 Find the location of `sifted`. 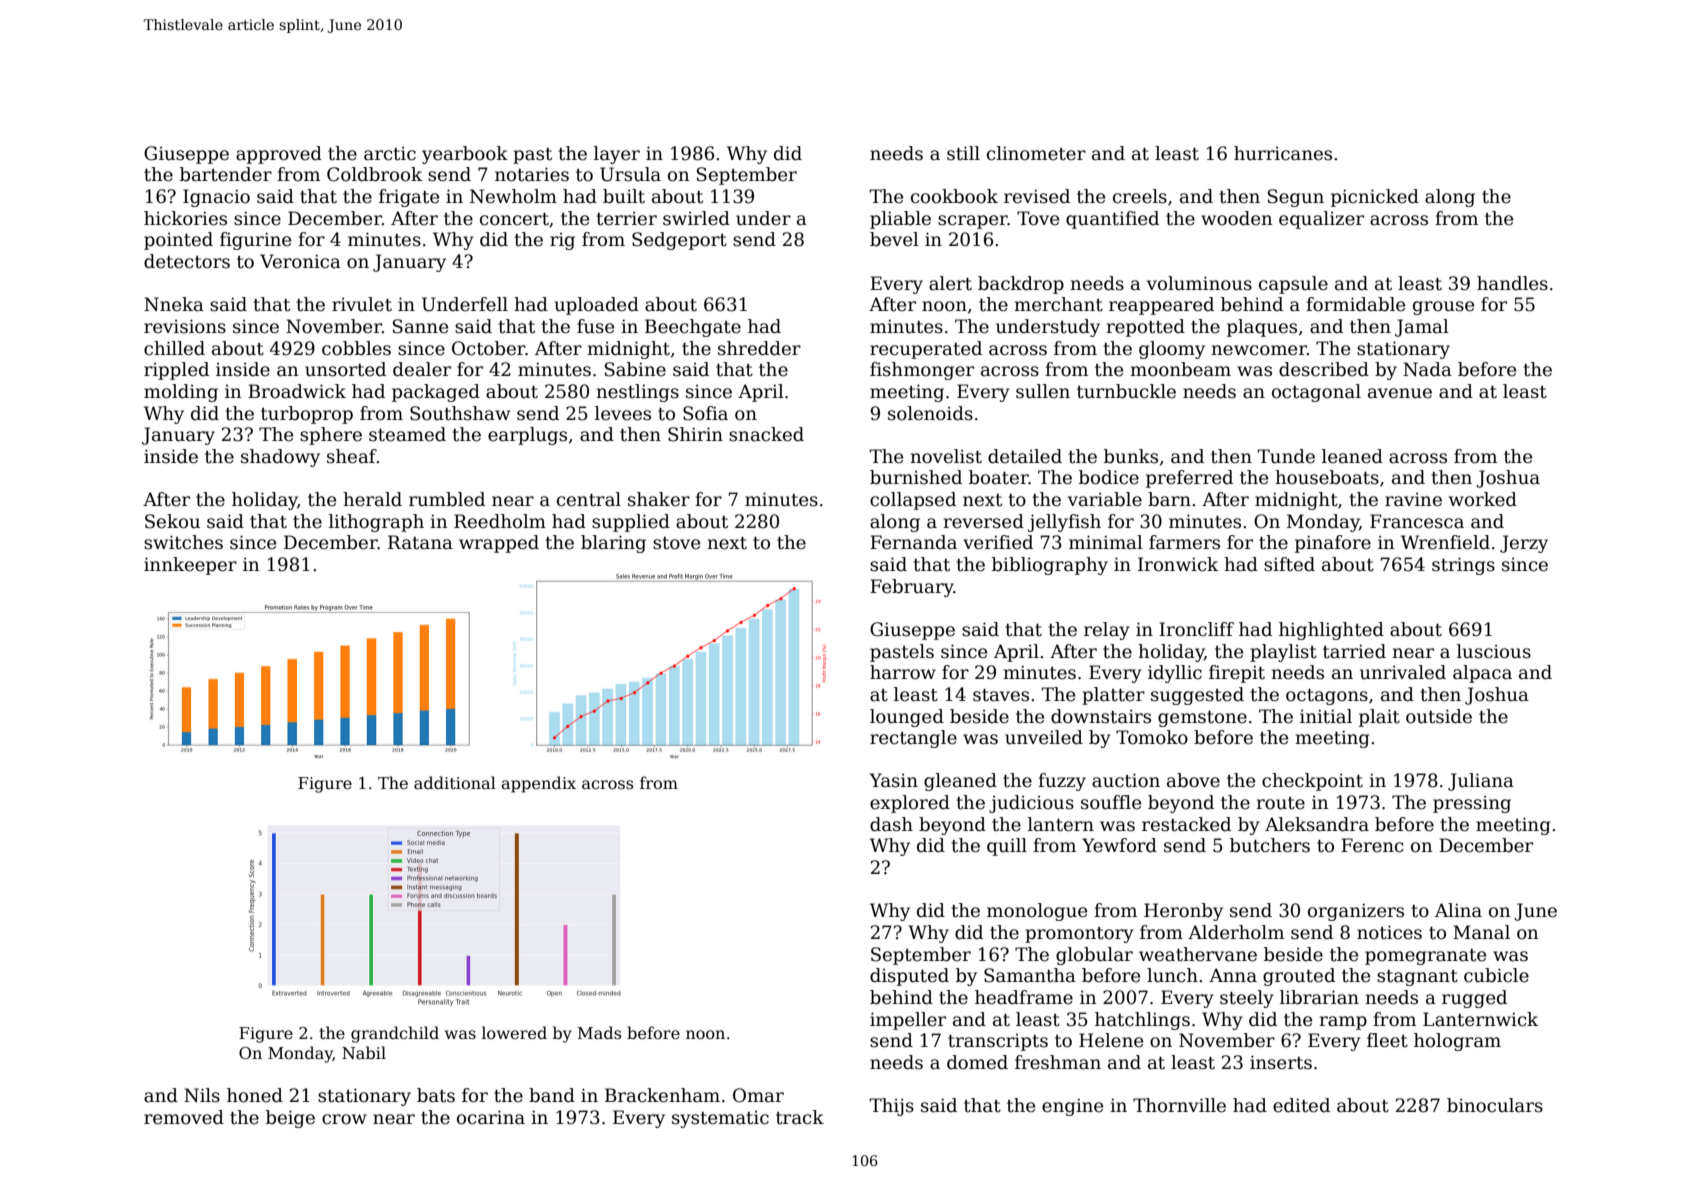

sifted is located at coordinates (1289, 564).
